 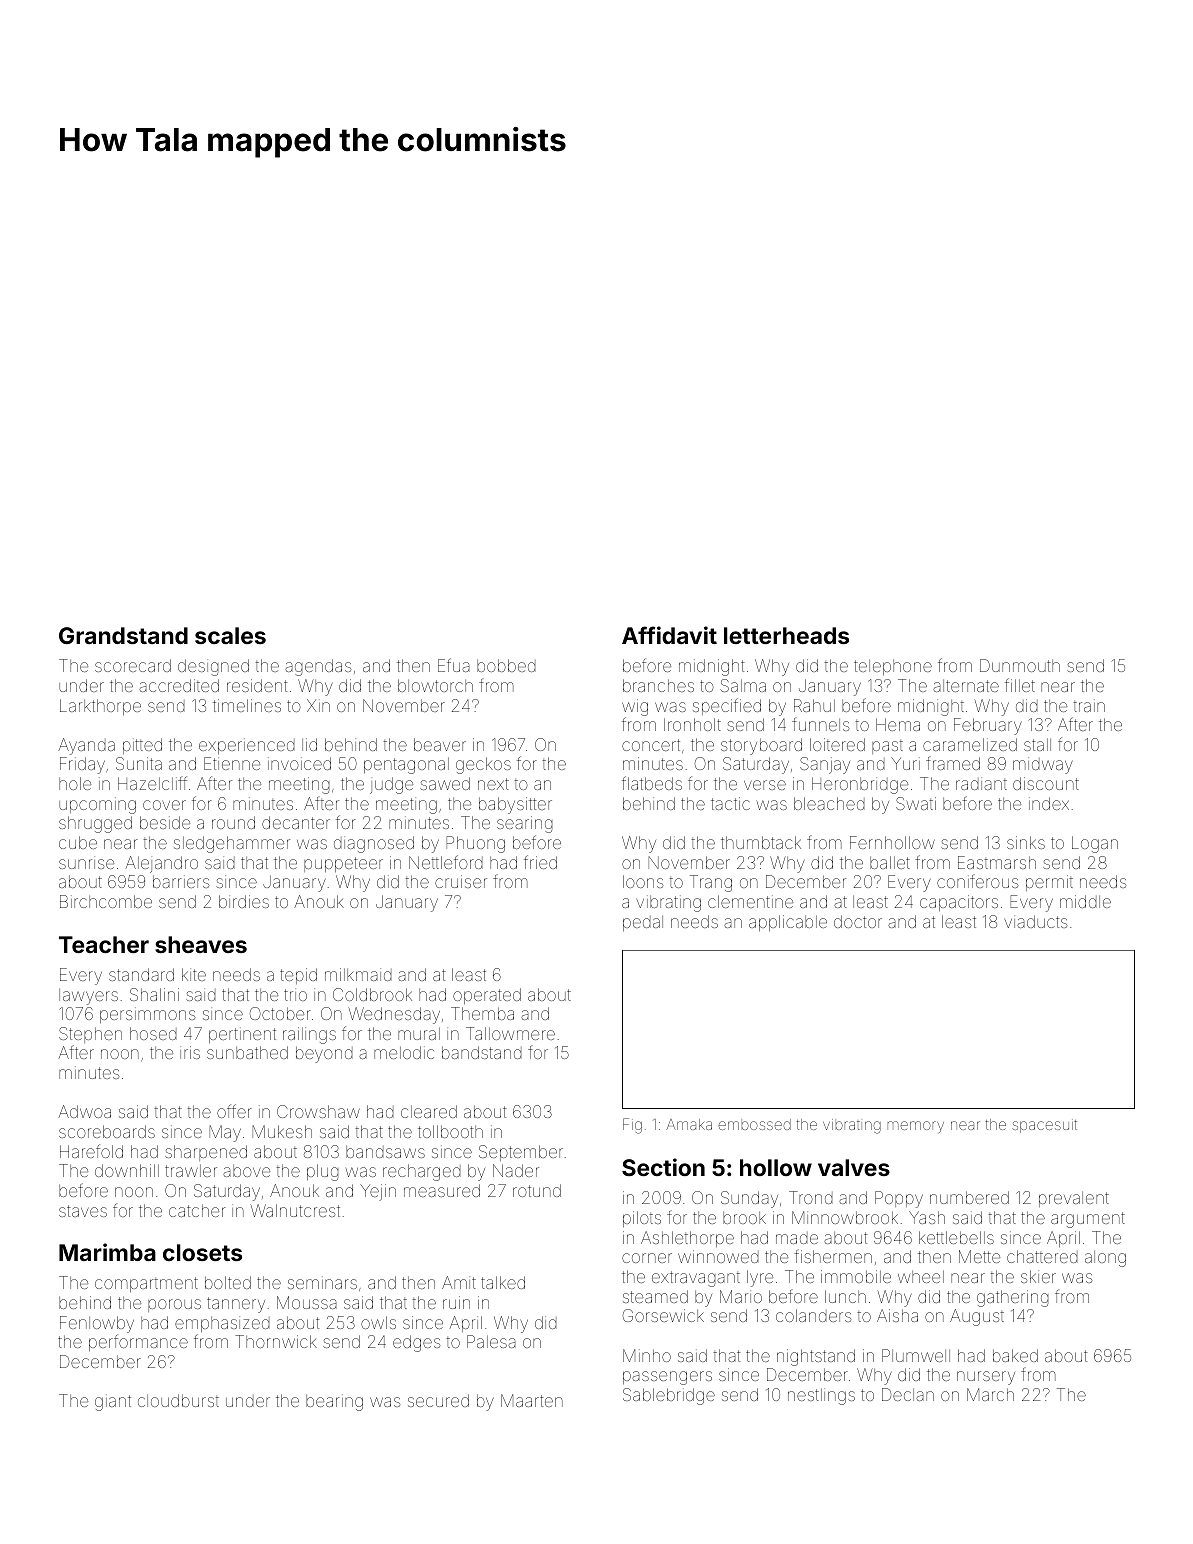 What do you see at coordinates (244, 901) in the page?
I see `birdies` at bounding box center [244, 901].
